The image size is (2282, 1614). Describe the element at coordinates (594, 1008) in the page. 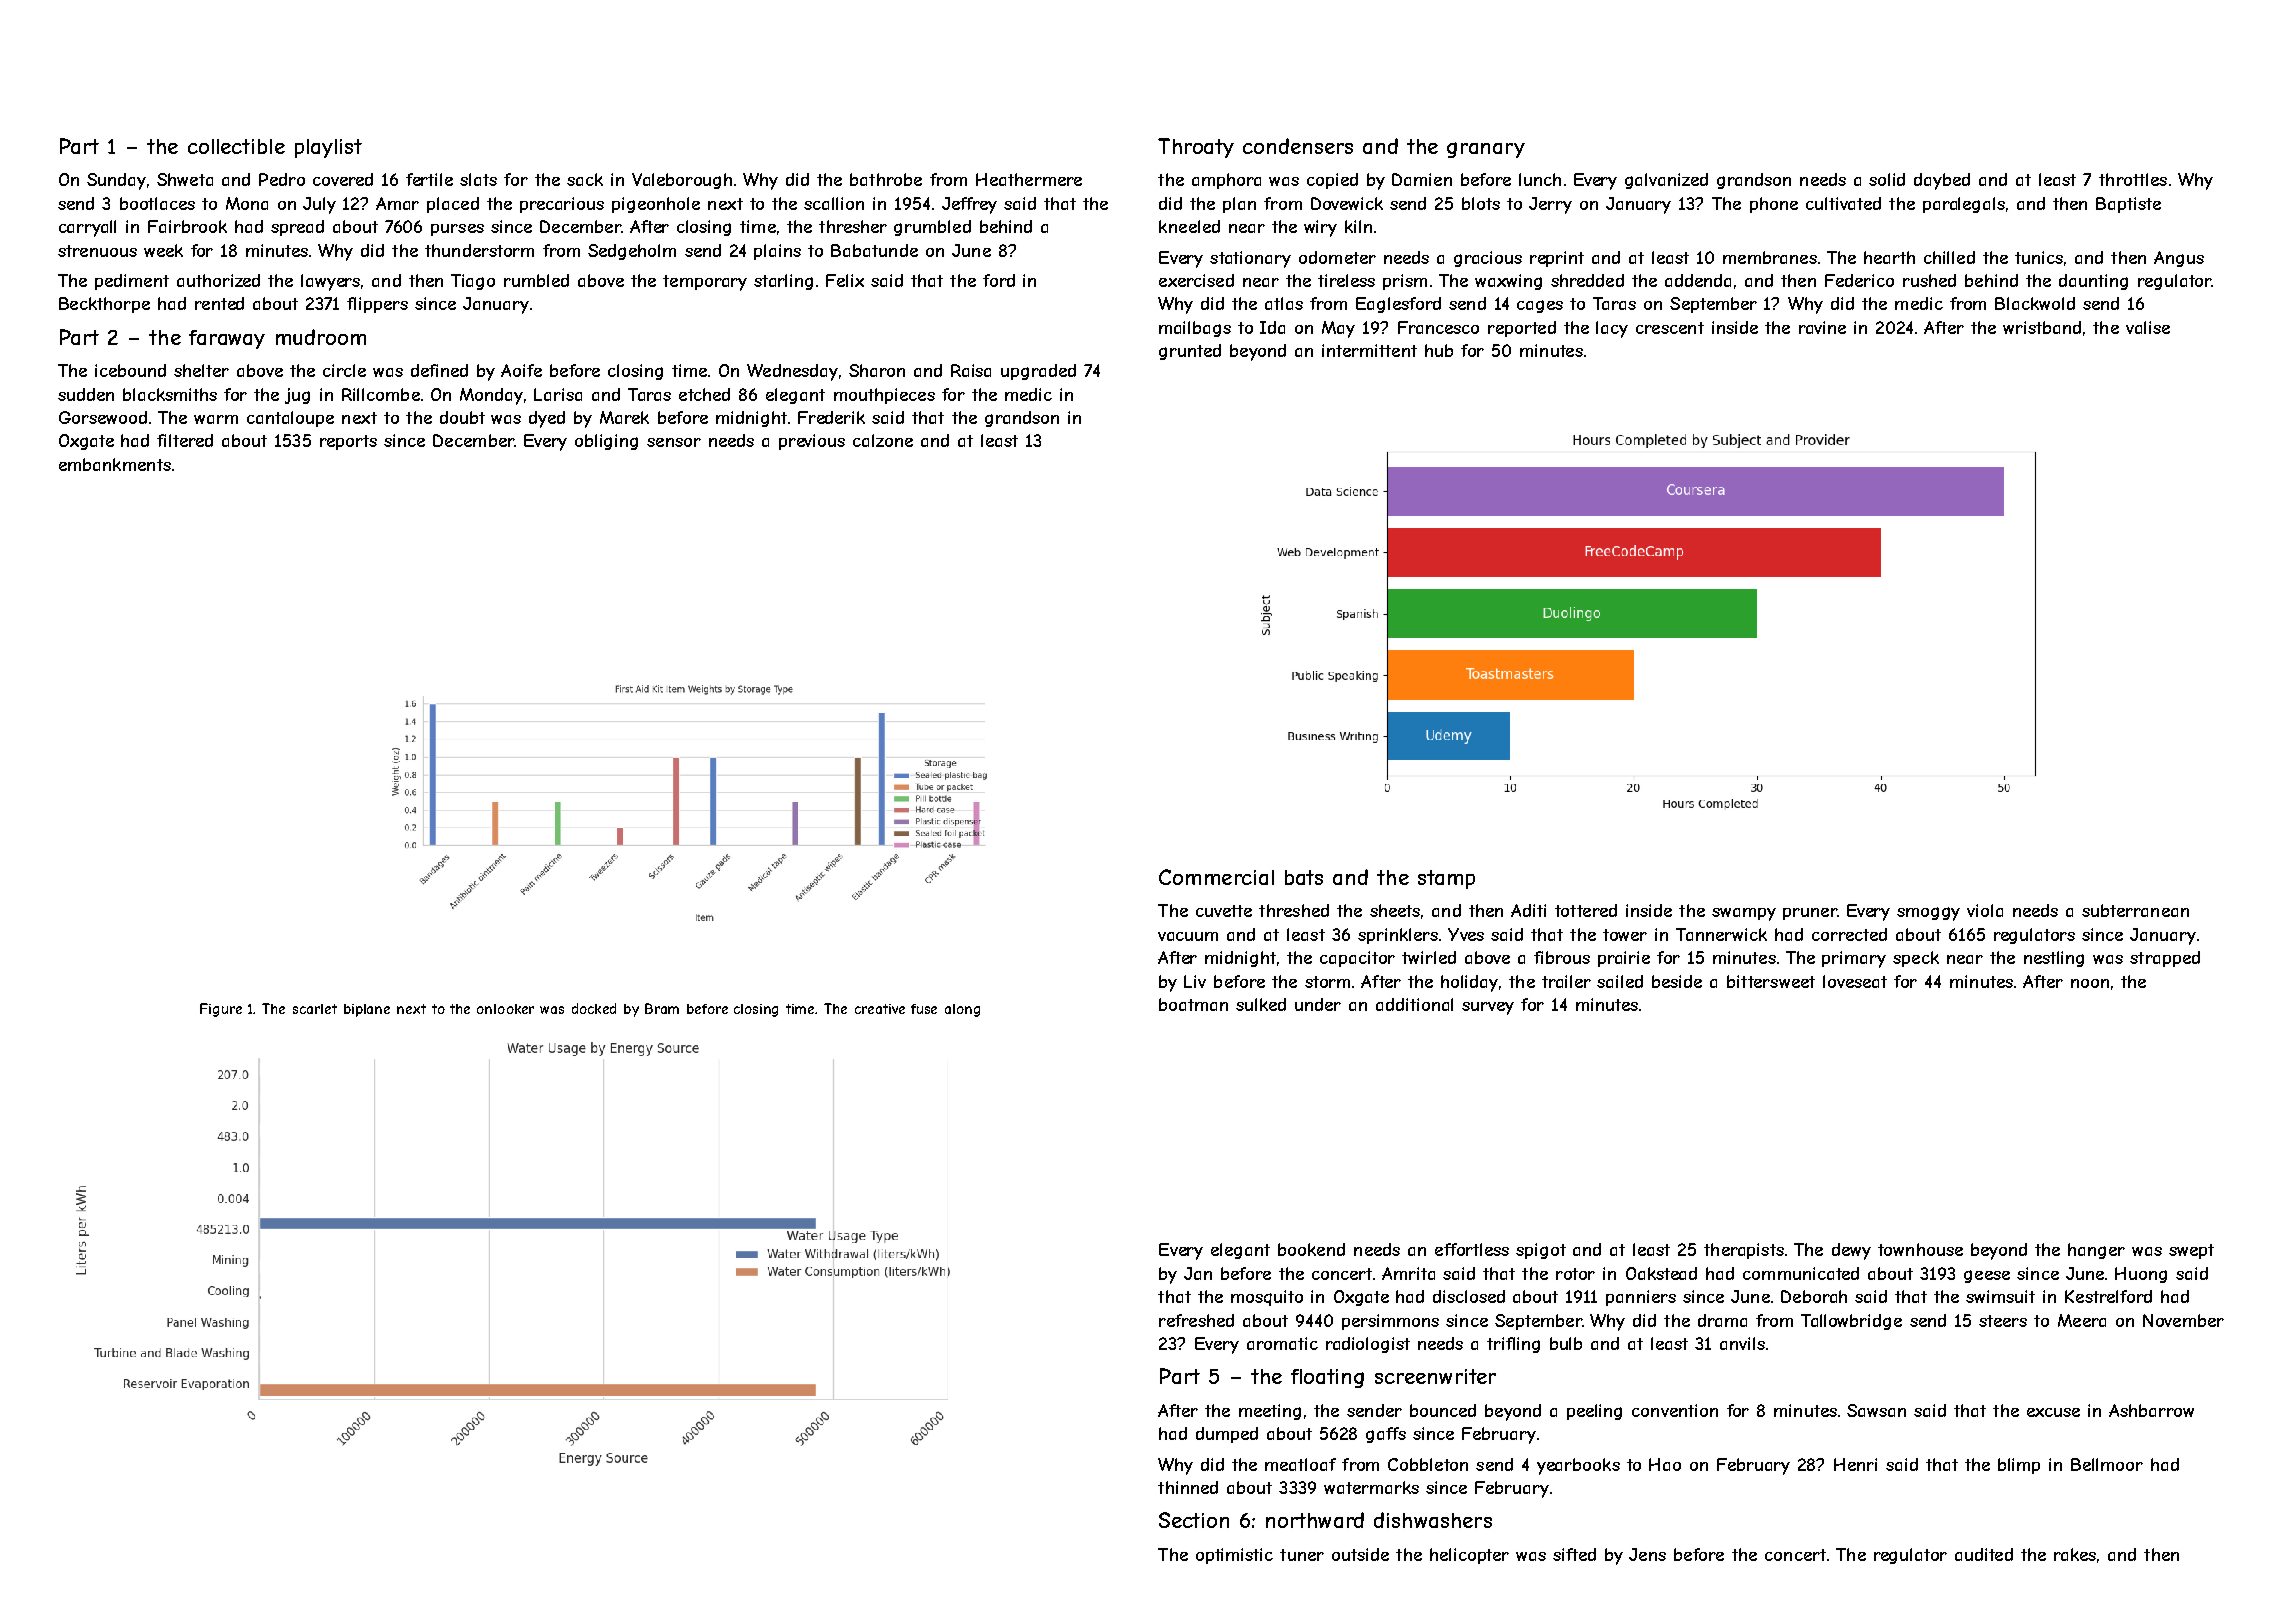

I see `docked` at that location.
